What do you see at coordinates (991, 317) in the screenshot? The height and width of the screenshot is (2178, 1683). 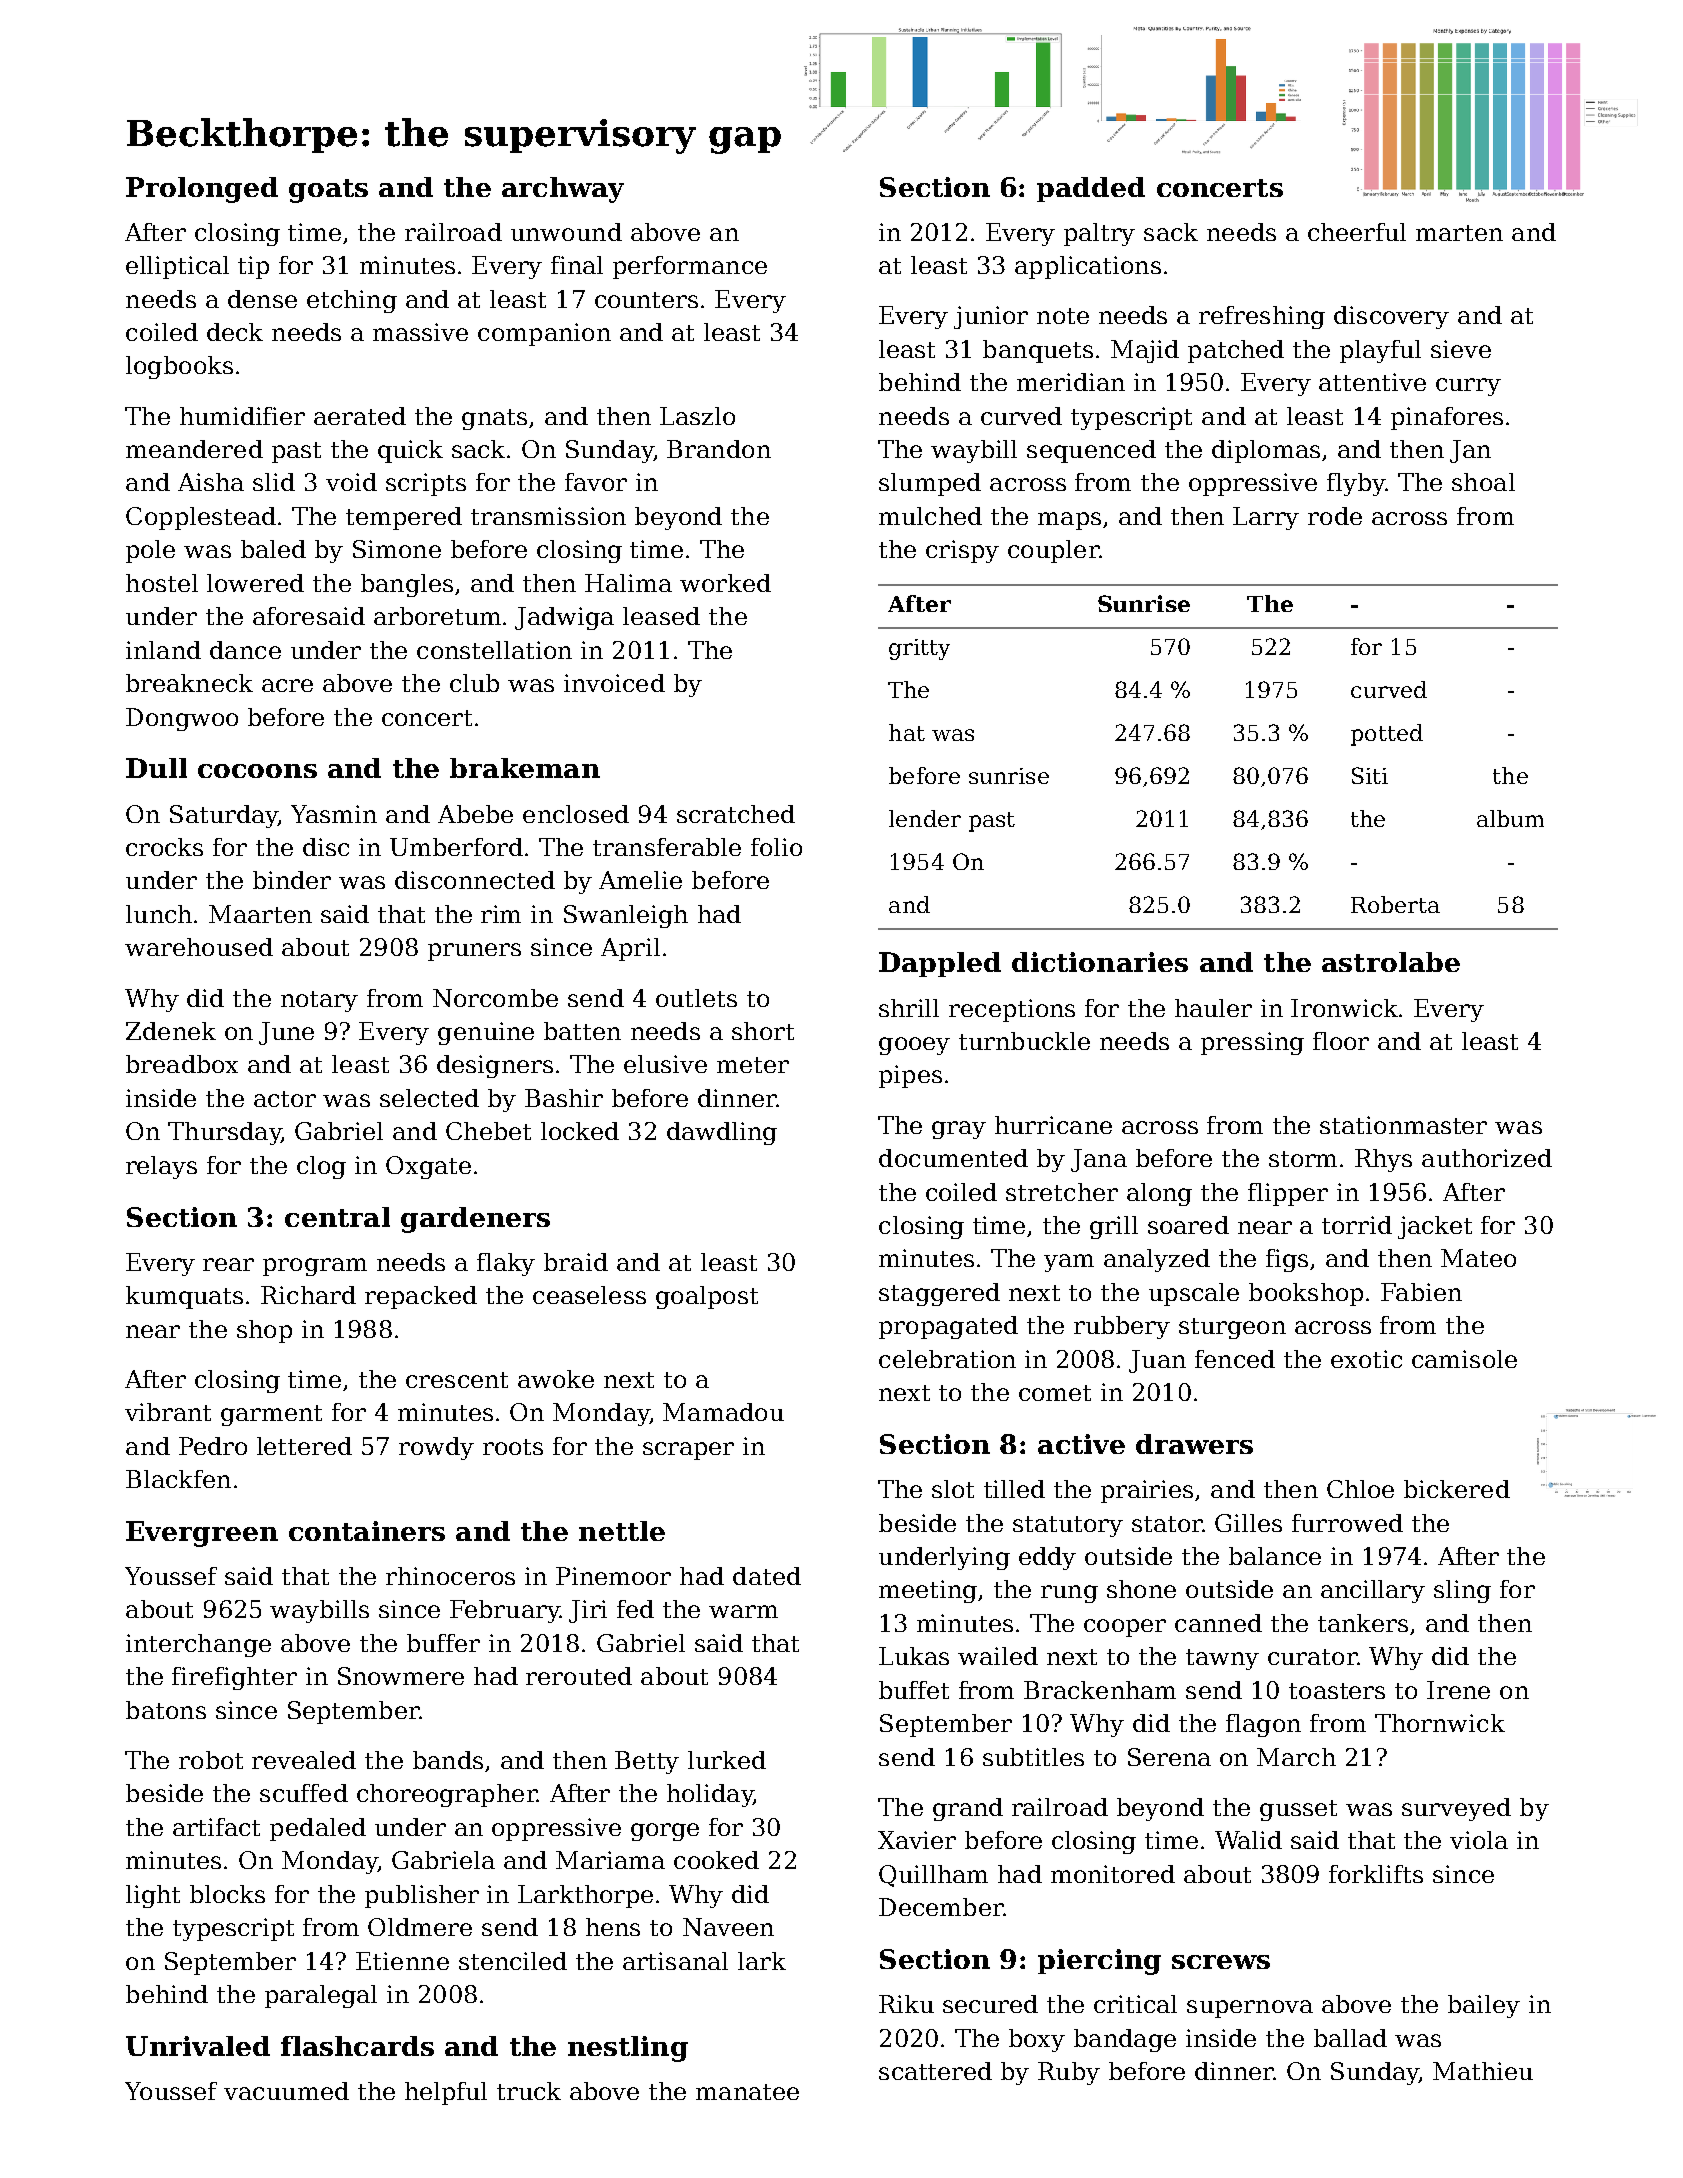 I see `junior` at bounding box center [991, 317].
